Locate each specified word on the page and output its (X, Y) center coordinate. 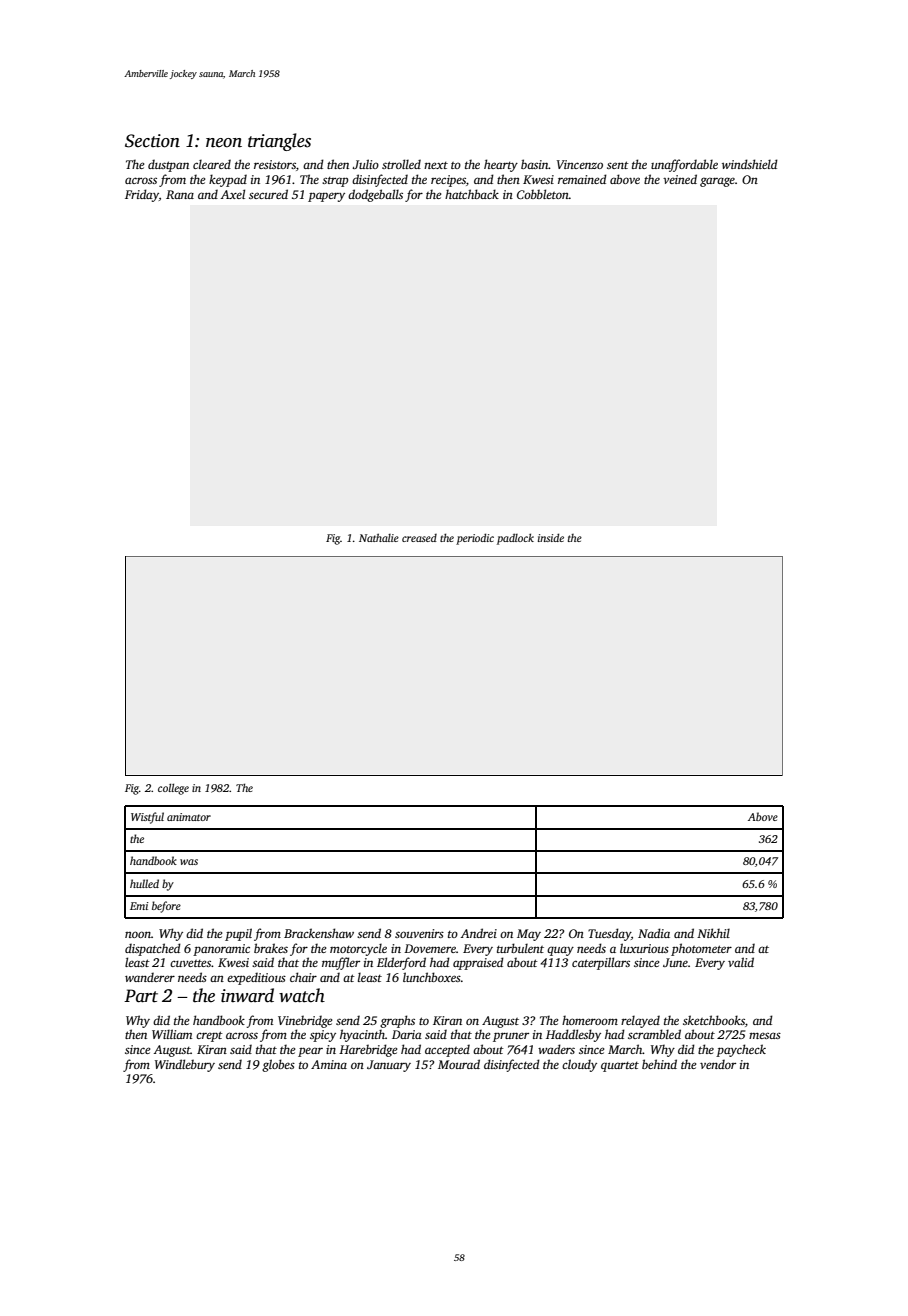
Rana (180, 194)
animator (189, 817)
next (436, 165)
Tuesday (609, 934)
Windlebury (185, 1065)
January (389, 1066)
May (529, 935)
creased (419, 538)
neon (224, 143)
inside (551, 537)
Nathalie (379, 537)
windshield (750, 164)
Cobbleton (543, 194)
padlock (515, 539)
